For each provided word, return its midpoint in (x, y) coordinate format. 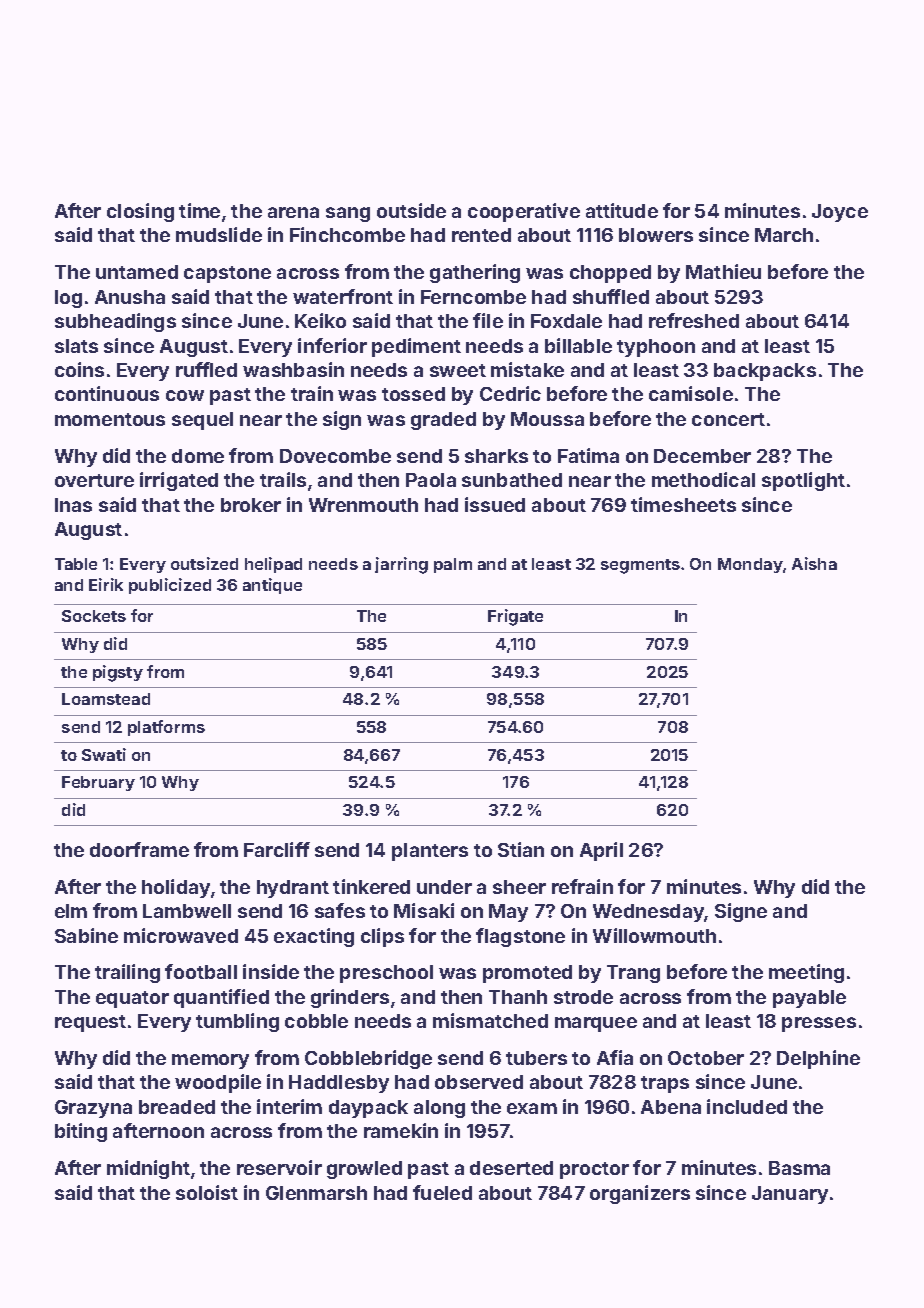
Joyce (840, 213)
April (601, 851)
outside (411, 210)
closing (140, 212)
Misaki (424, 910)
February (98, 783)
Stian (521, 849)
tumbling (237, 1022)
